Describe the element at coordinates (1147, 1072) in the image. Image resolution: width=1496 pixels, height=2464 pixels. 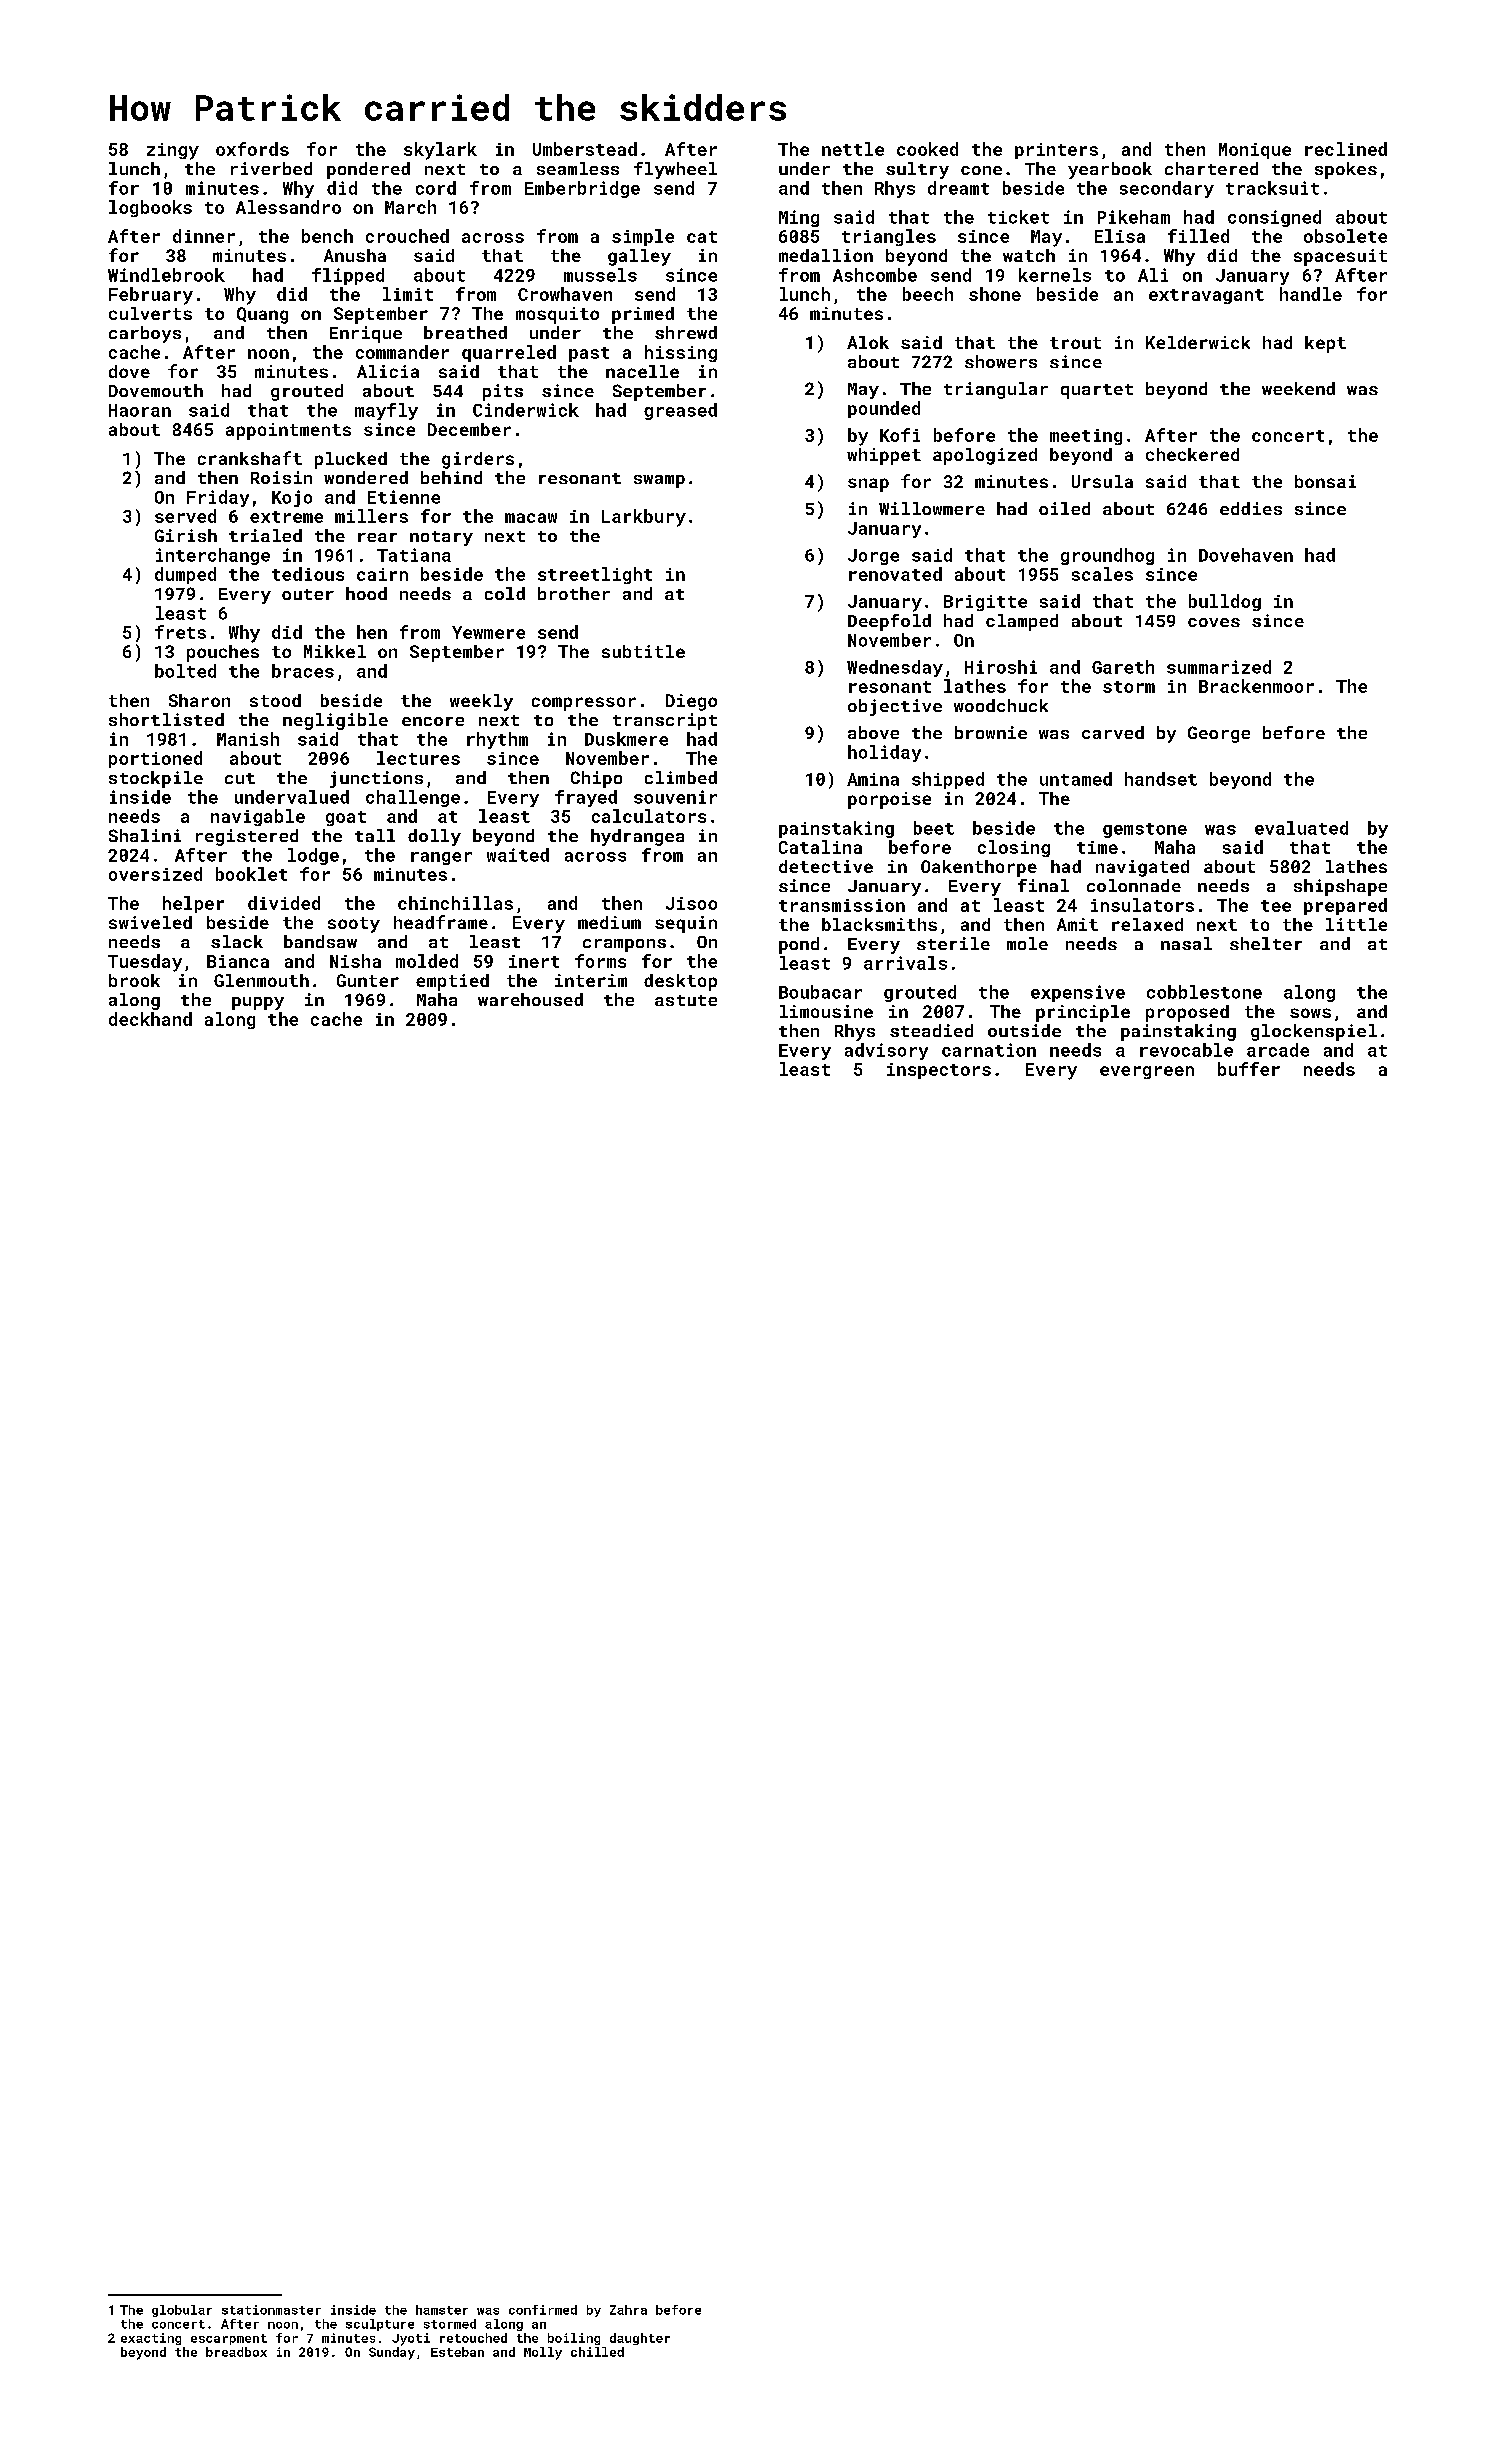
I see `evergreen` at that location.
